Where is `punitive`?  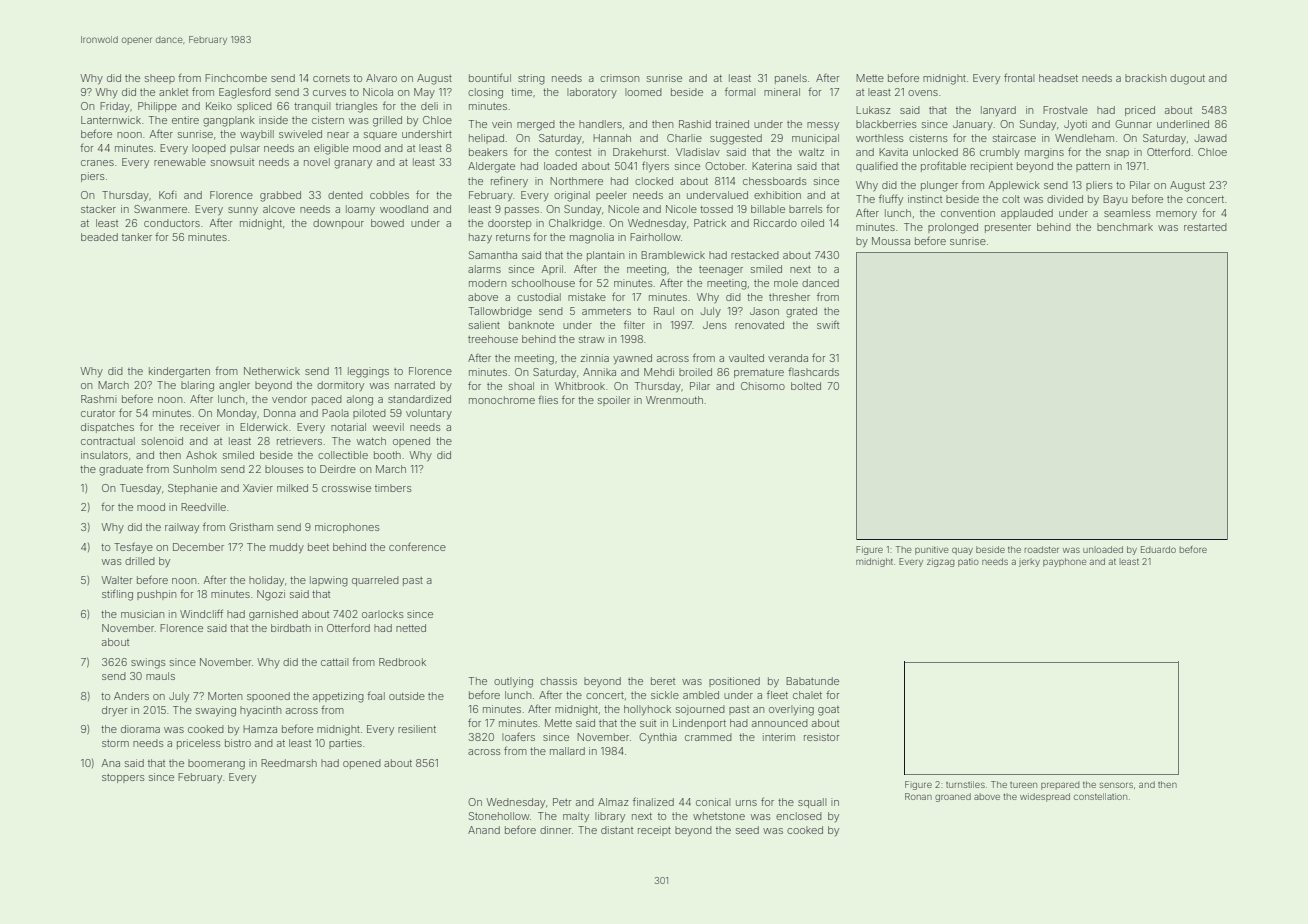 punitive is located at coordinates (931, 550).
